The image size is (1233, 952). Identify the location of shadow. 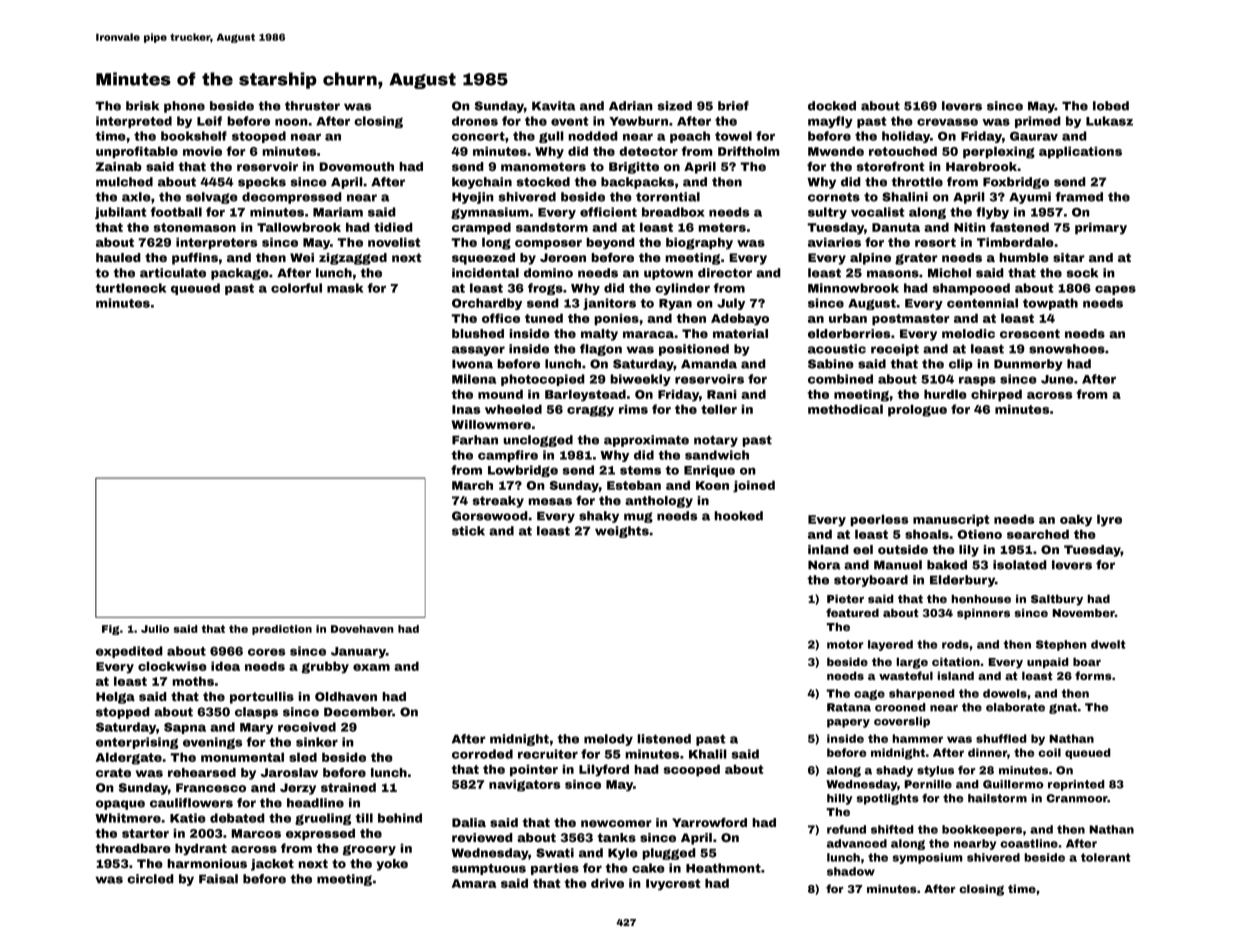
(851, 871).
